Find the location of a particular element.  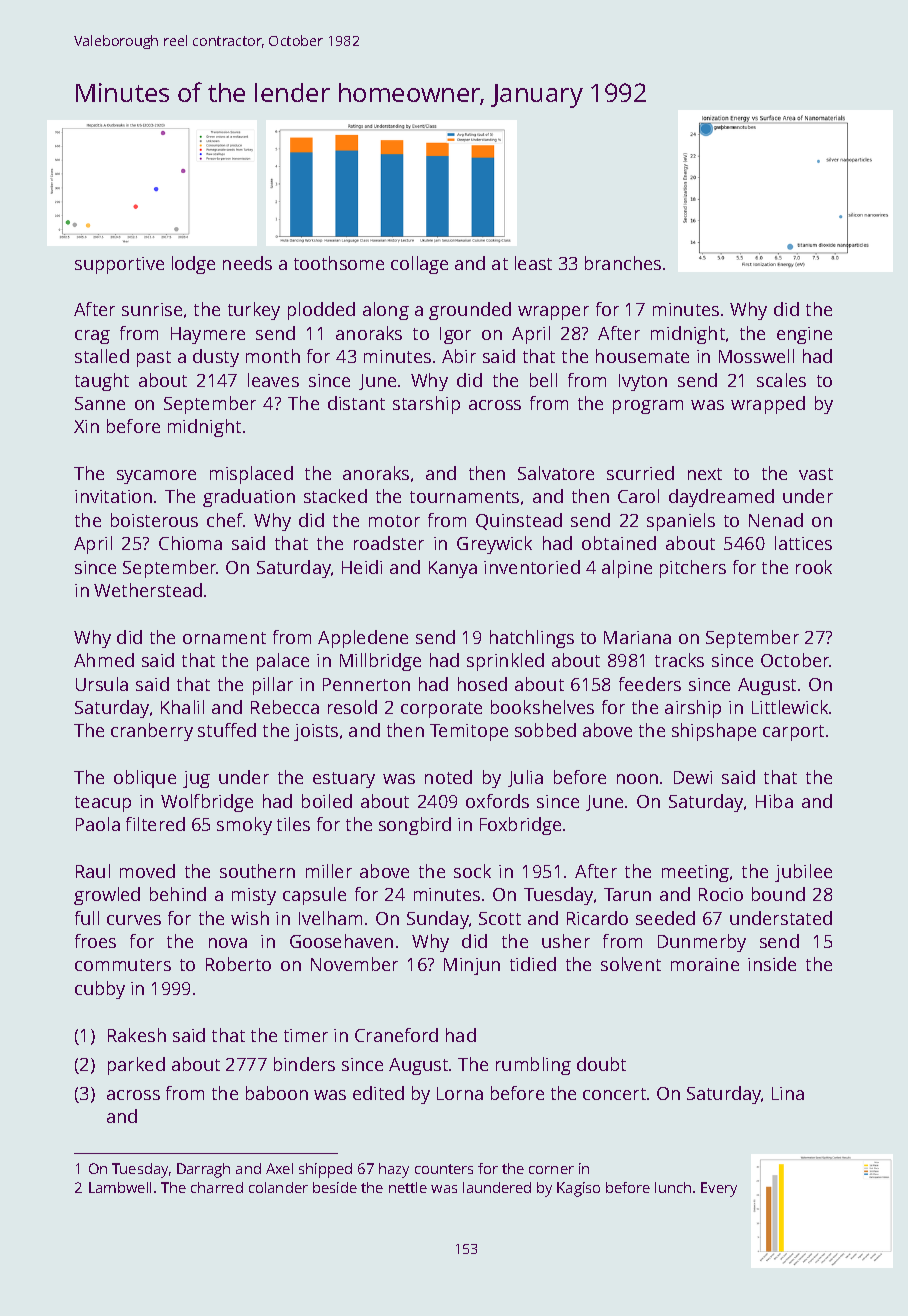

Kanya is located at coordinates (453, 569).
